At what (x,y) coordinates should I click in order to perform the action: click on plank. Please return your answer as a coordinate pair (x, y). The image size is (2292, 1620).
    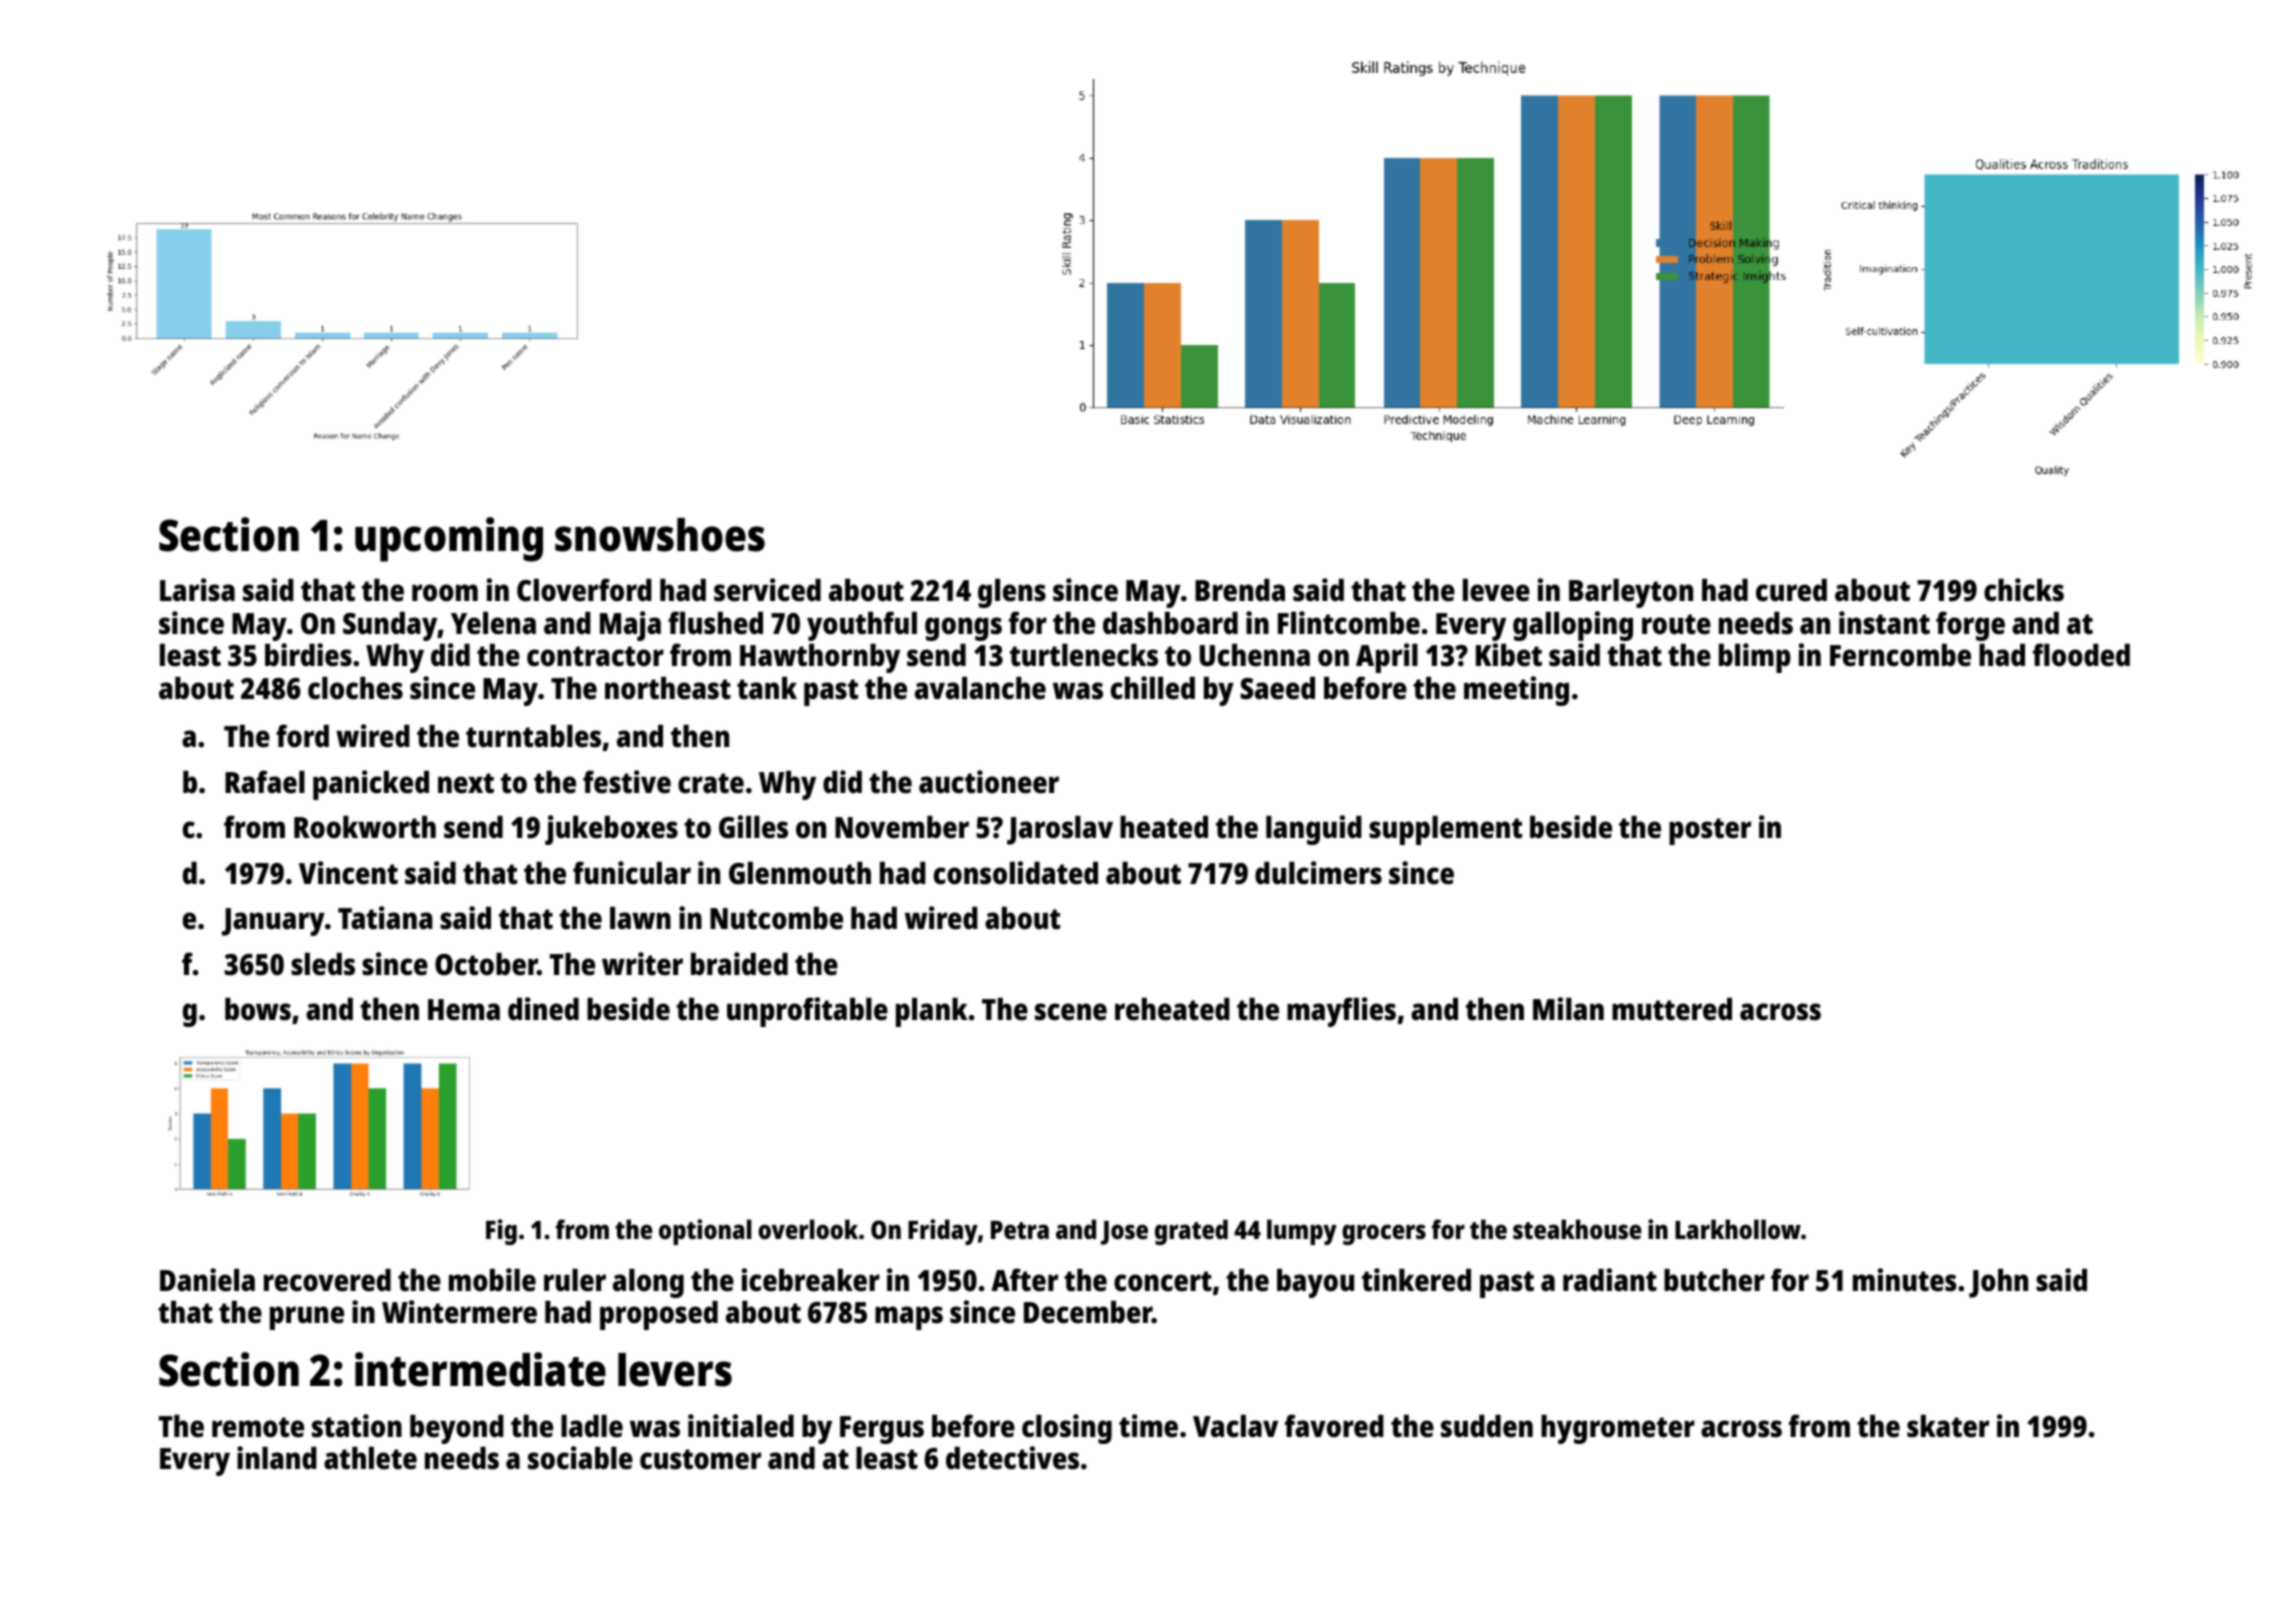
    Looking at the image, I should click on (932, 1012).
